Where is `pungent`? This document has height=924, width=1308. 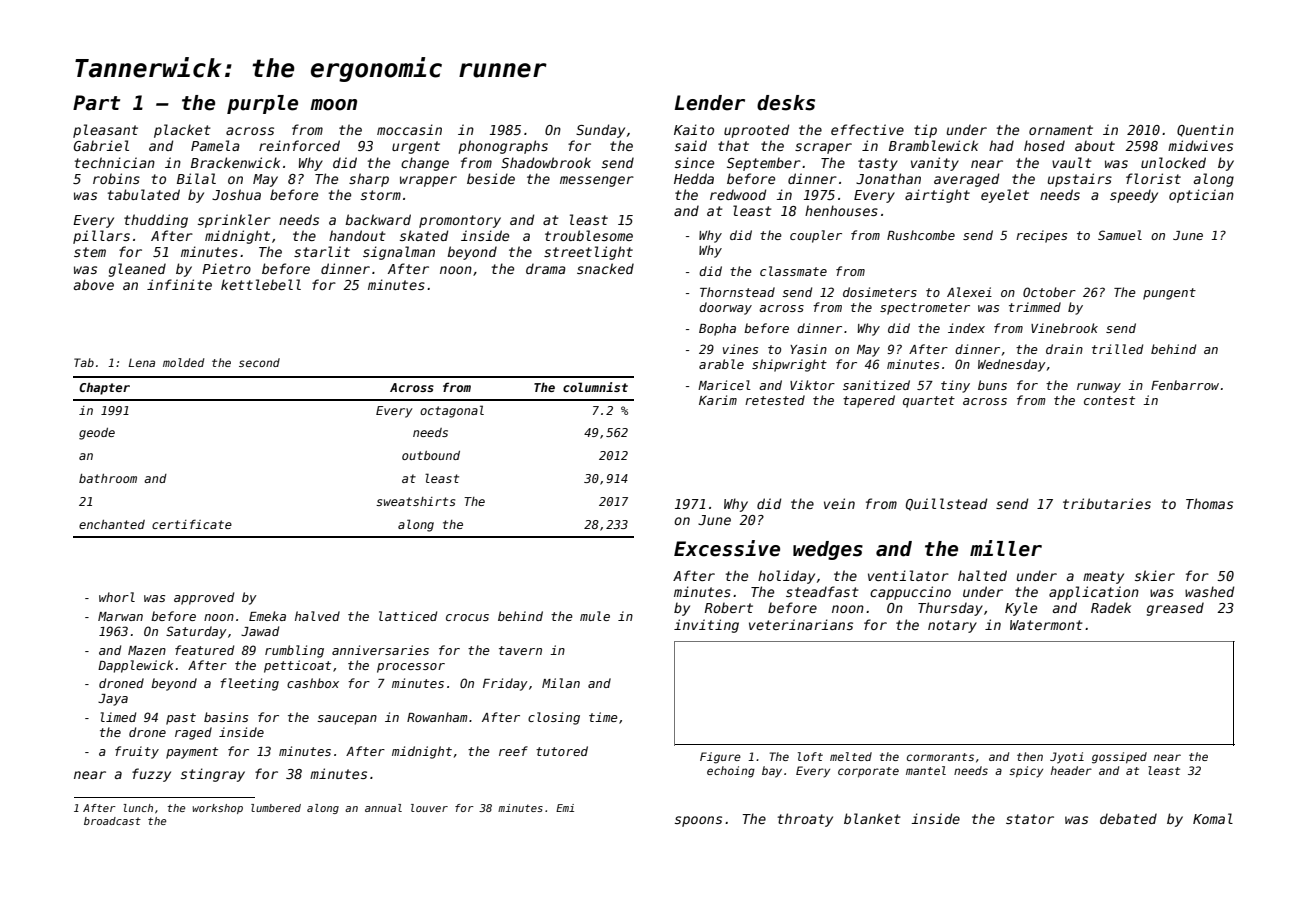 pungent is located at coordinates (1169, 294).
